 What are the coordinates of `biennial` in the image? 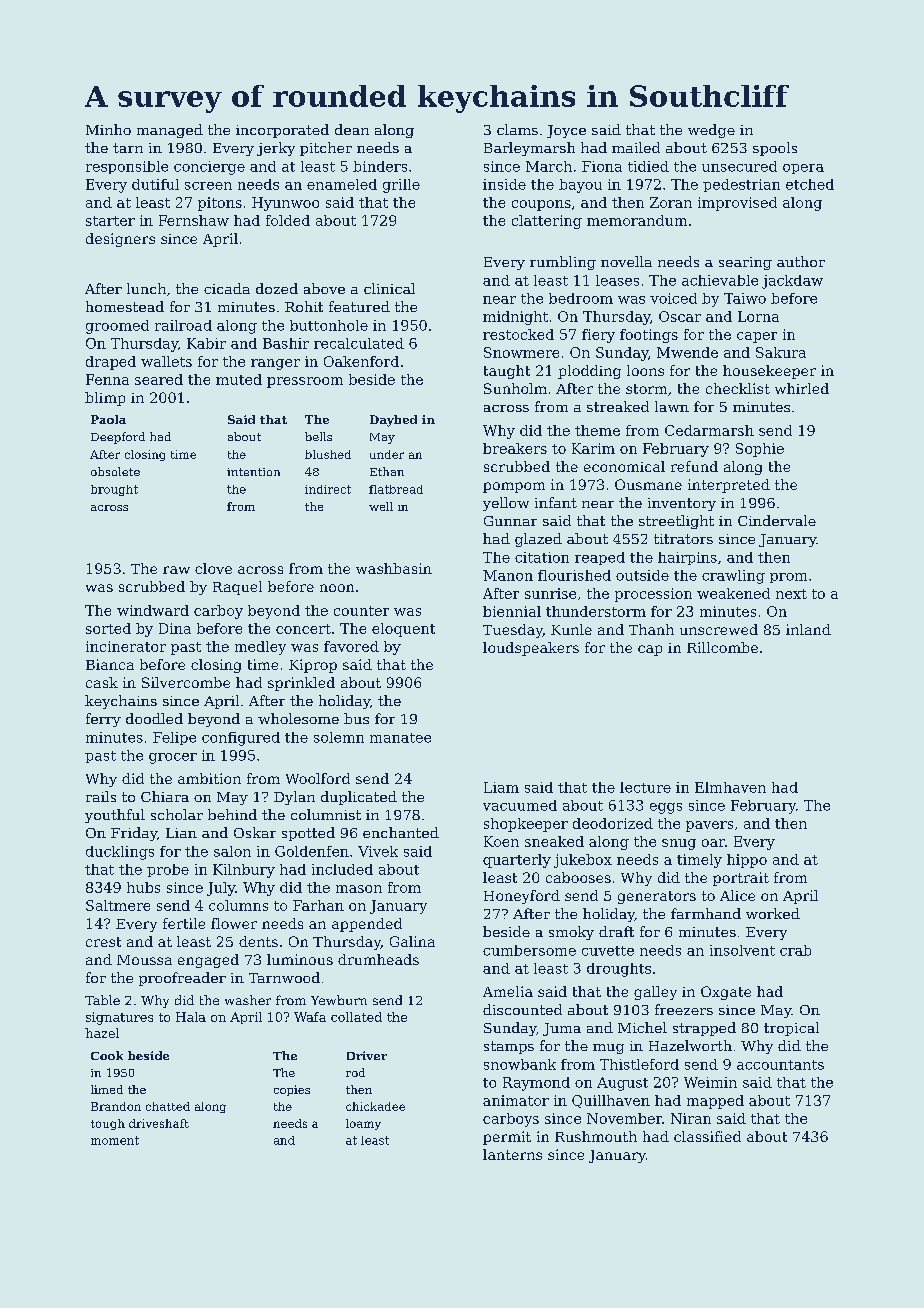 It's located at (512, 611).
